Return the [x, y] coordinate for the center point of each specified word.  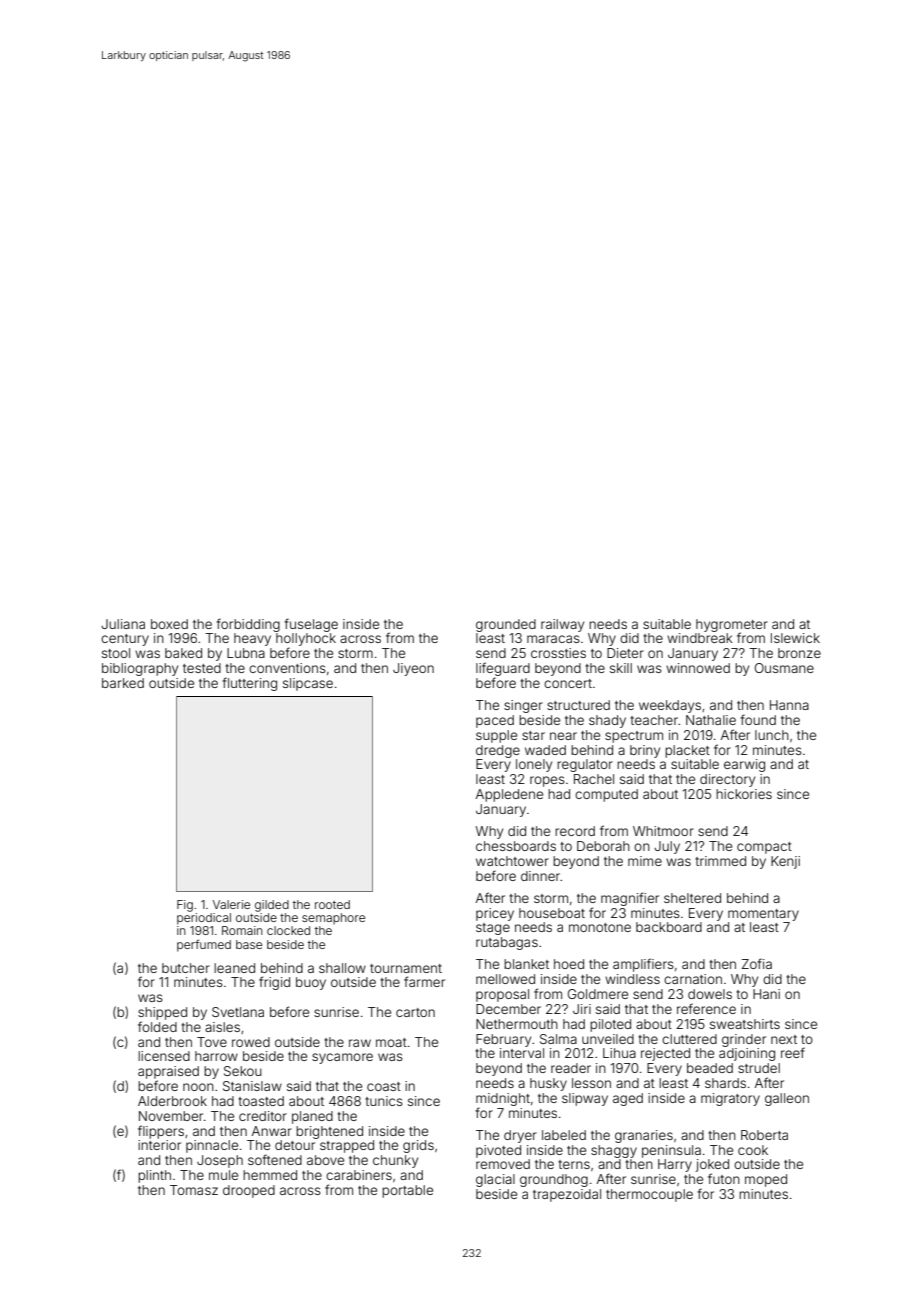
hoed [569, 964]
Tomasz [194, 1190]
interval [522, 1053]
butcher [186, 968]
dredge [498, 751]
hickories [744, 794]
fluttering [249, 684]
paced [495, 721]
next [784, 1039]
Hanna [789, 705]
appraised [168, 1072]
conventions [287, 668]
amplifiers [643, 965]
